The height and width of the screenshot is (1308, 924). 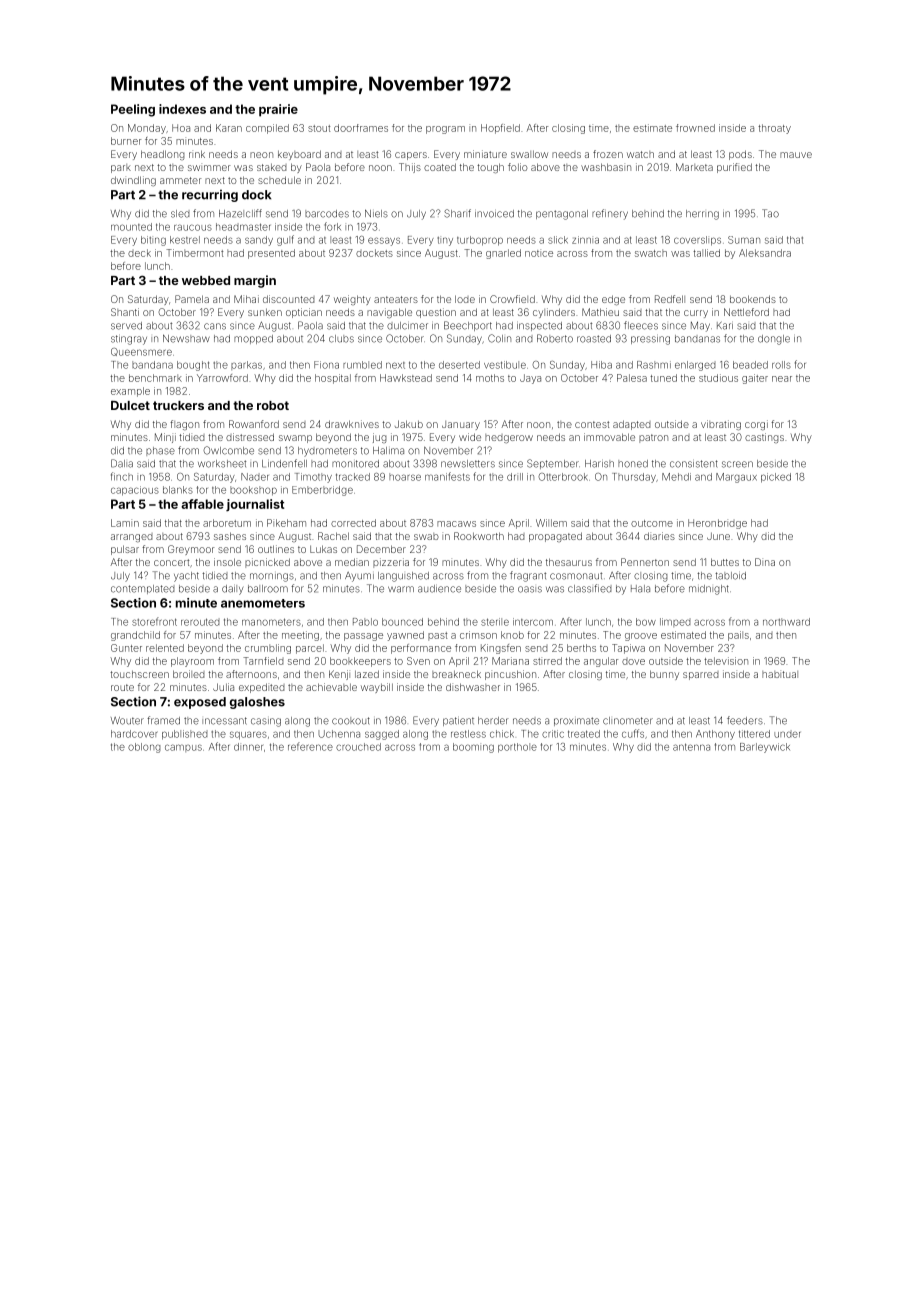 What do you see at coordinates (776, 478) in the screenshot?
I see `picked` at bounding box center [776, 478].
